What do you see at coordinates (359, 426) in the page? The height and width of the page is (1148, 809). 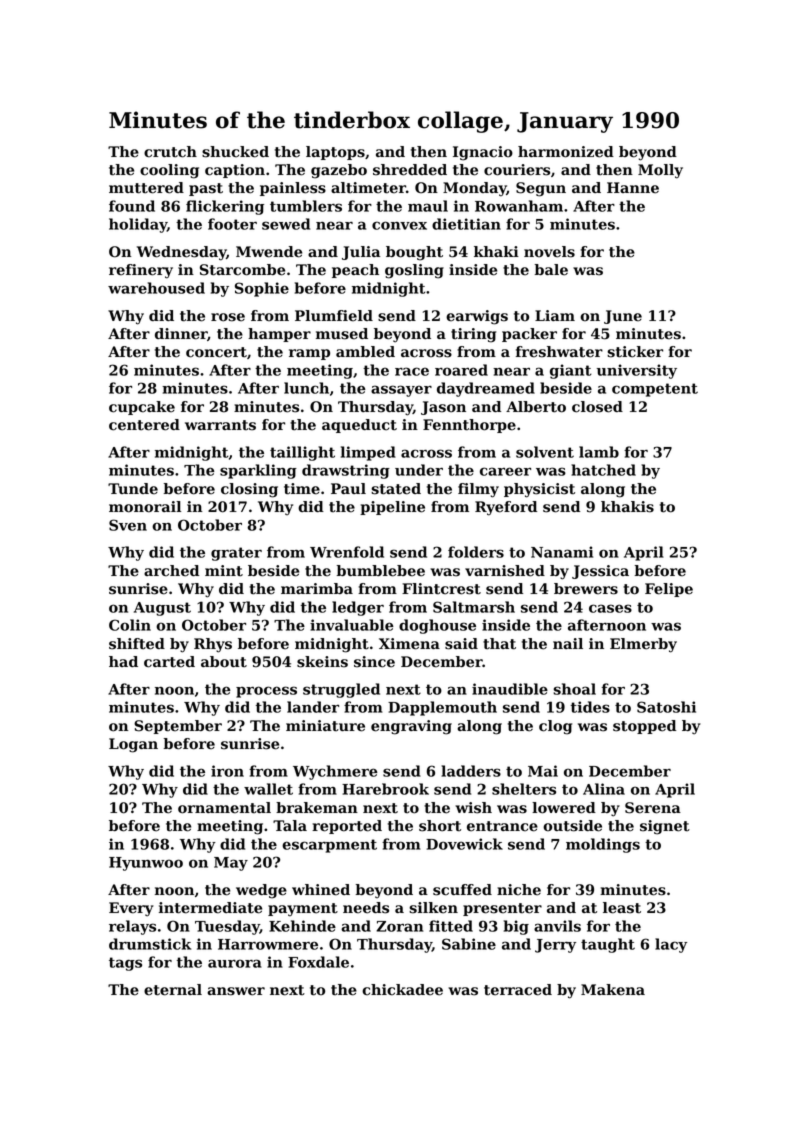 I see `aqueduct` at bounding box center [359, 426].
